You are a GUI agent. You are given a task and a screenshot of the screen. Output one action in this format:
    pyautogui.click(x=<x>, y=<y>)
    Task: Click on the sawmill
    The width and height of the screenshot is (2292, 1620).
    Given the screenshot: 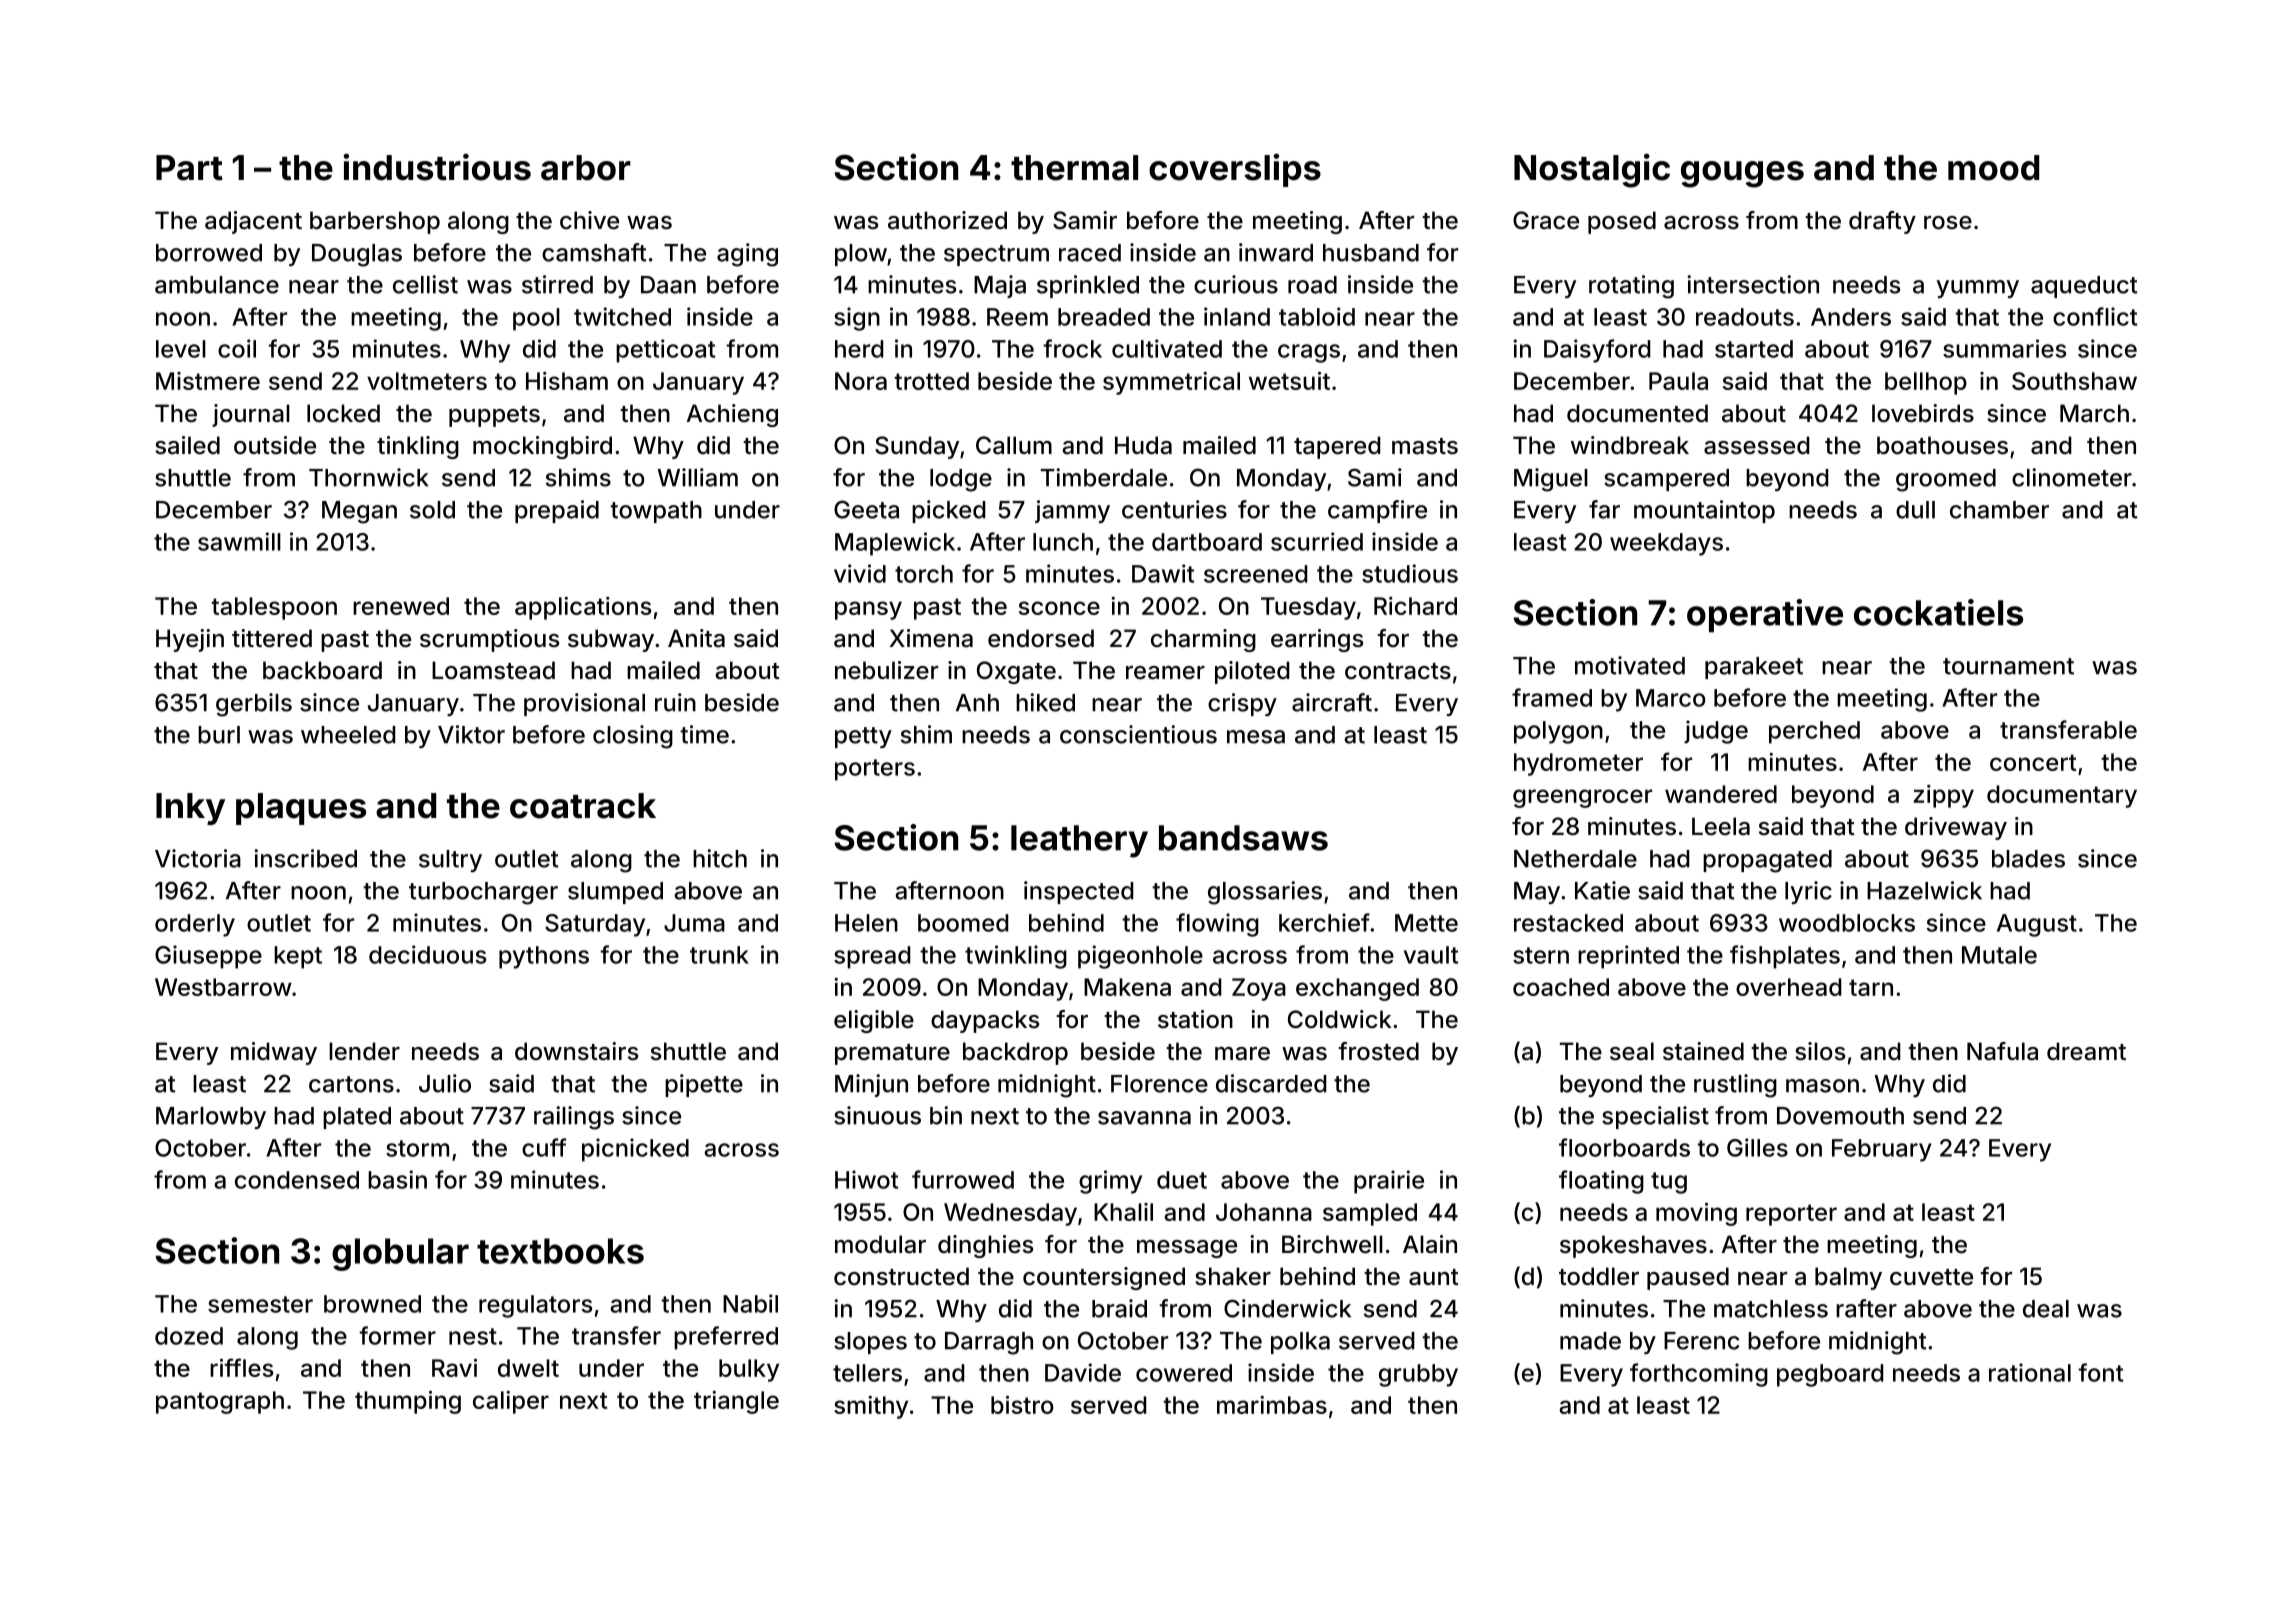 What is the action you would take?
    pyautogui.click(x=239, y=541)
